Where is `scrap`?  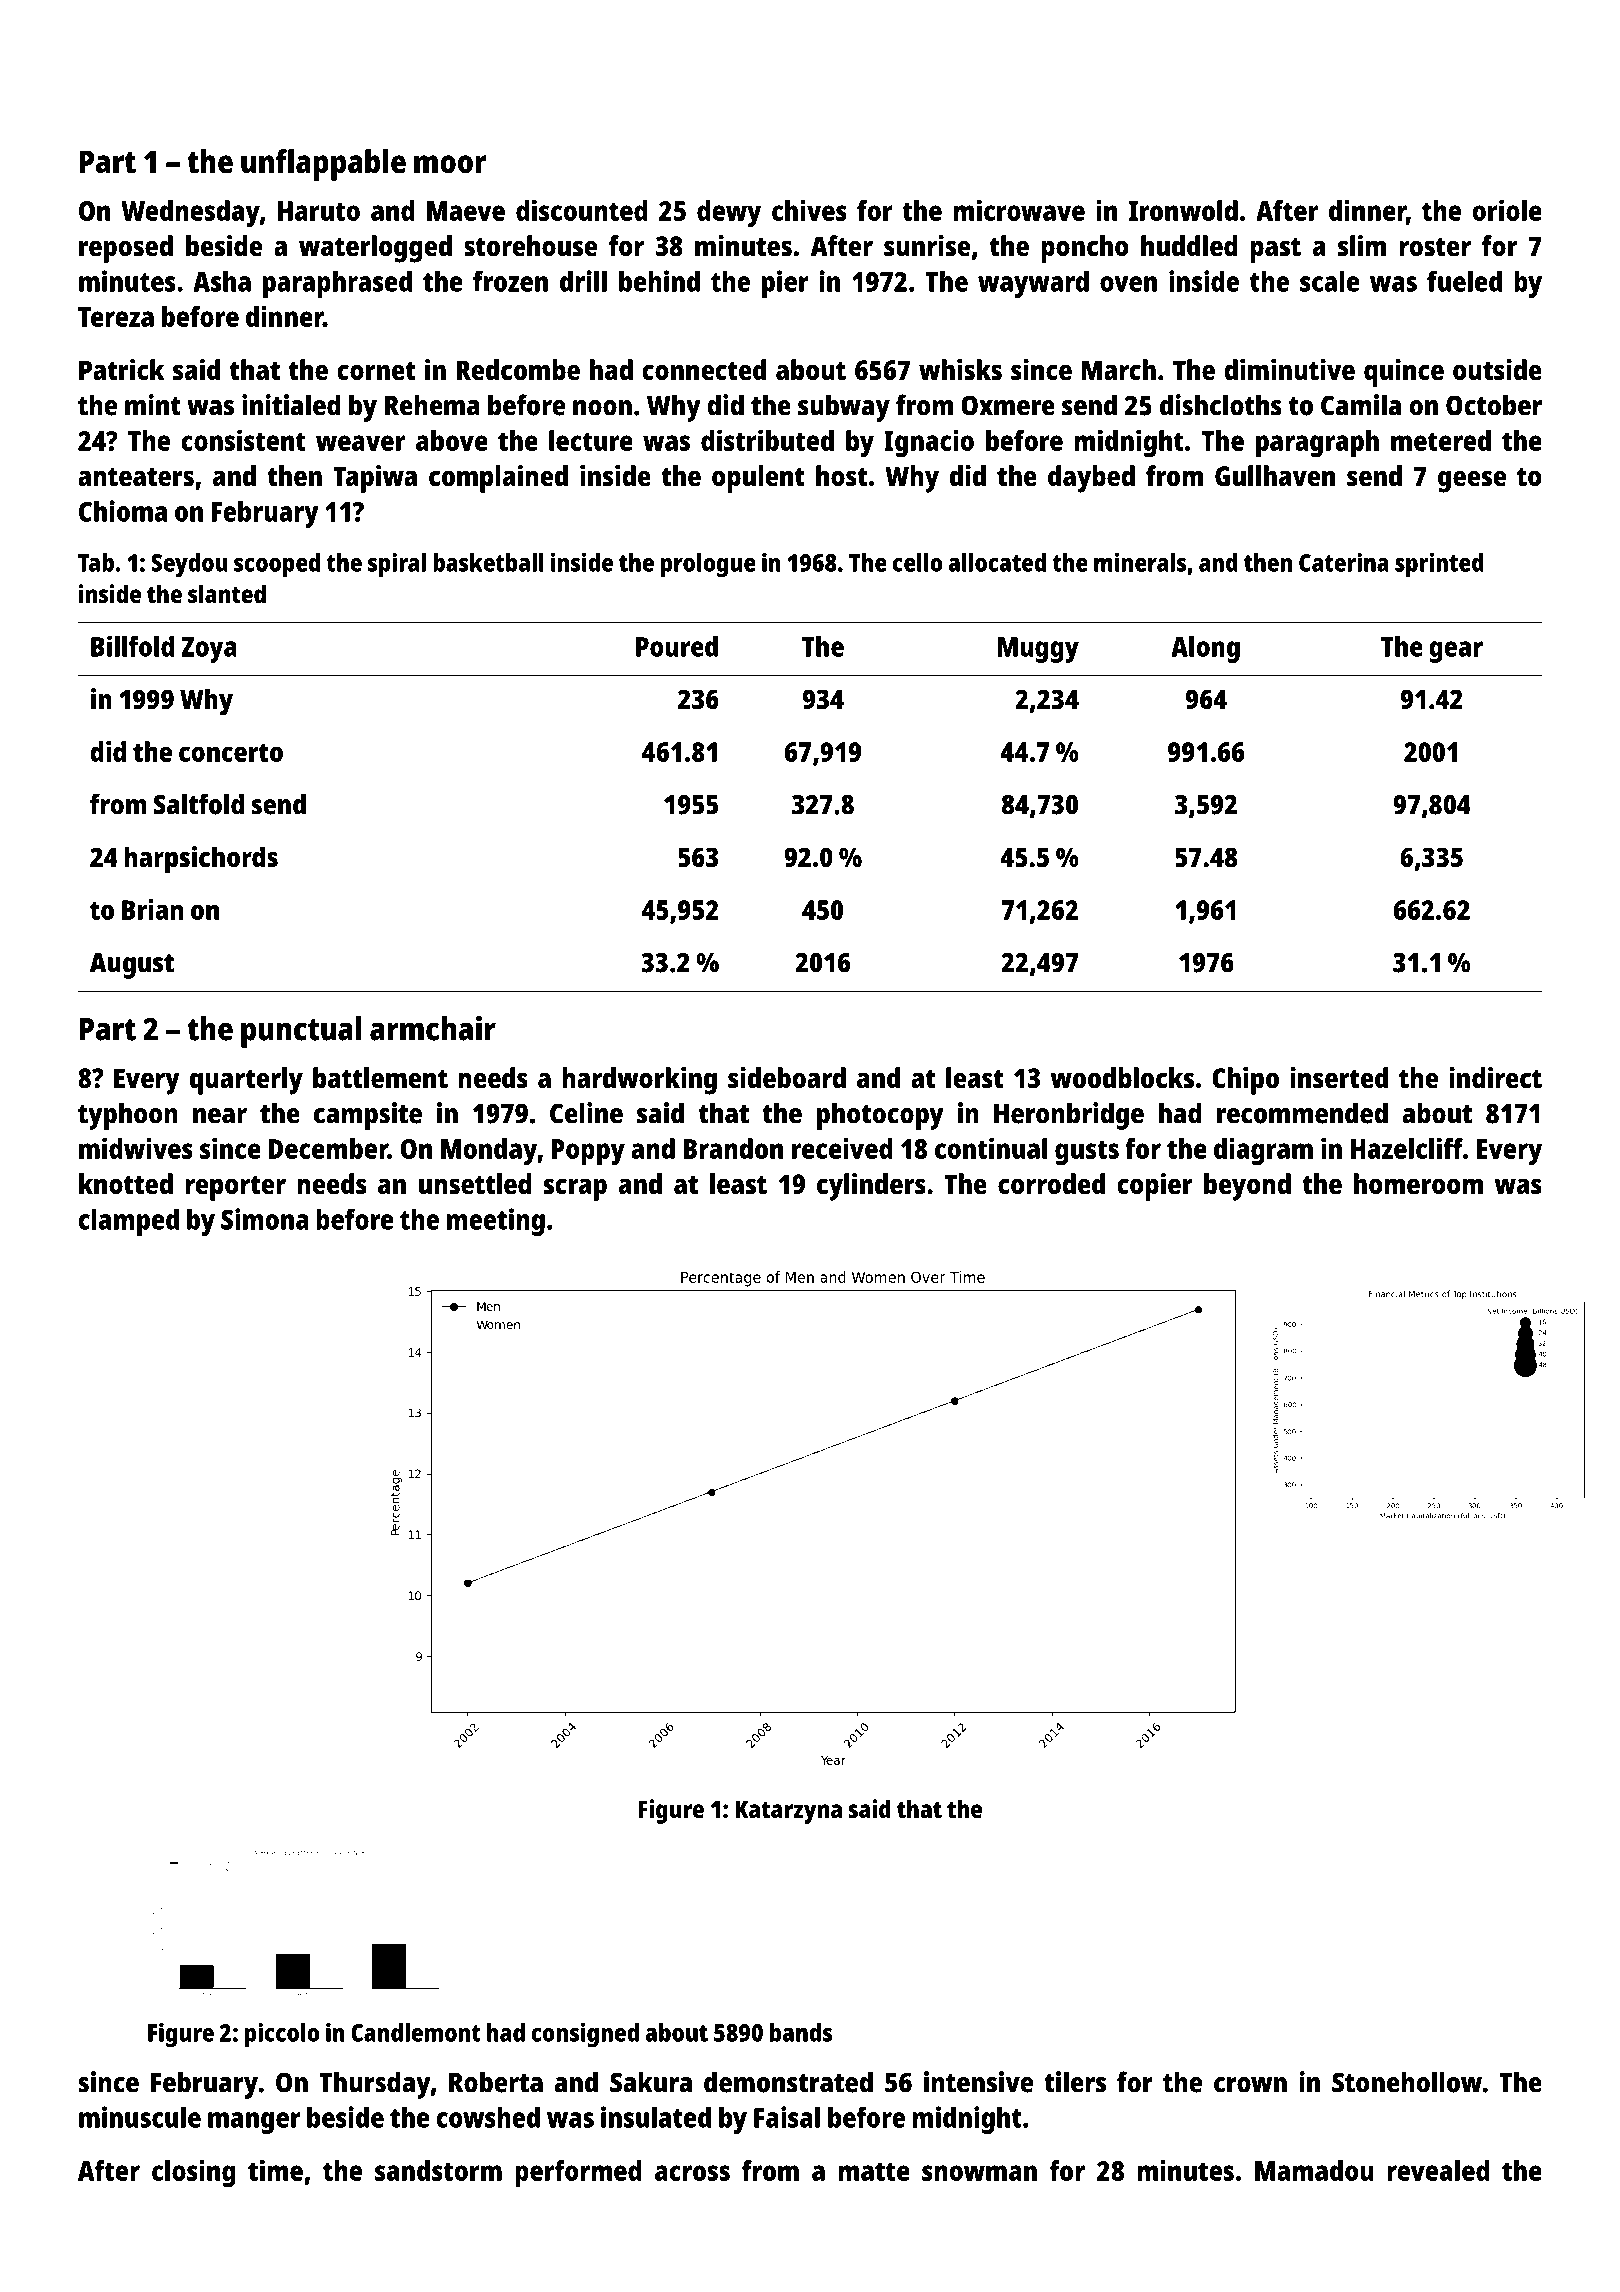 scrap is located at coordinates (575, 1189).
